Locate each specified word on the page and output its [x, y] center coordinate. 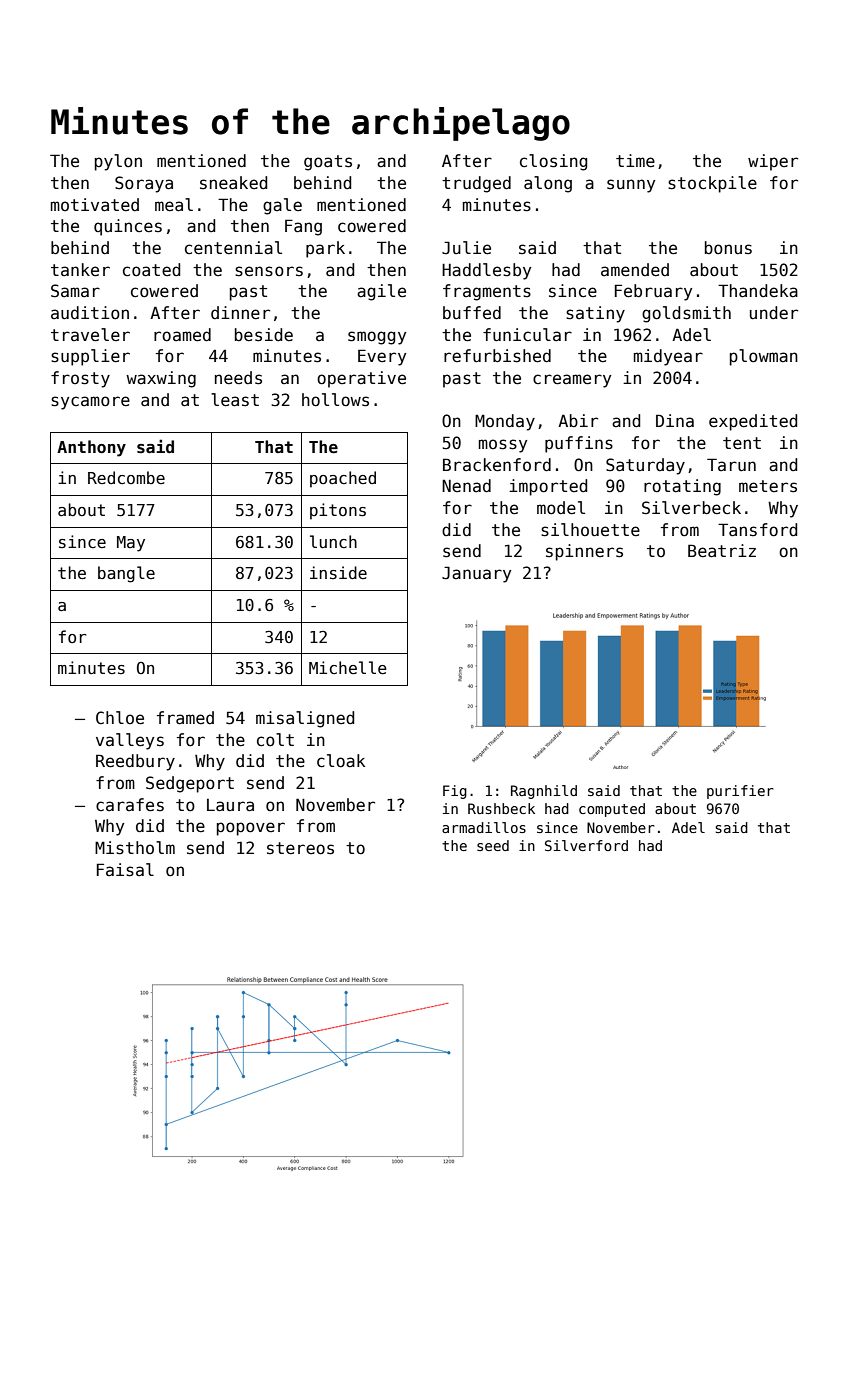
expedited [753, 422]
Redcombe [126, 477]
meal [174, 205]
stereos [300, 848]
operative [361, 379]
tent [742, 443]
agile [381, 292]
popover [251, 829]
